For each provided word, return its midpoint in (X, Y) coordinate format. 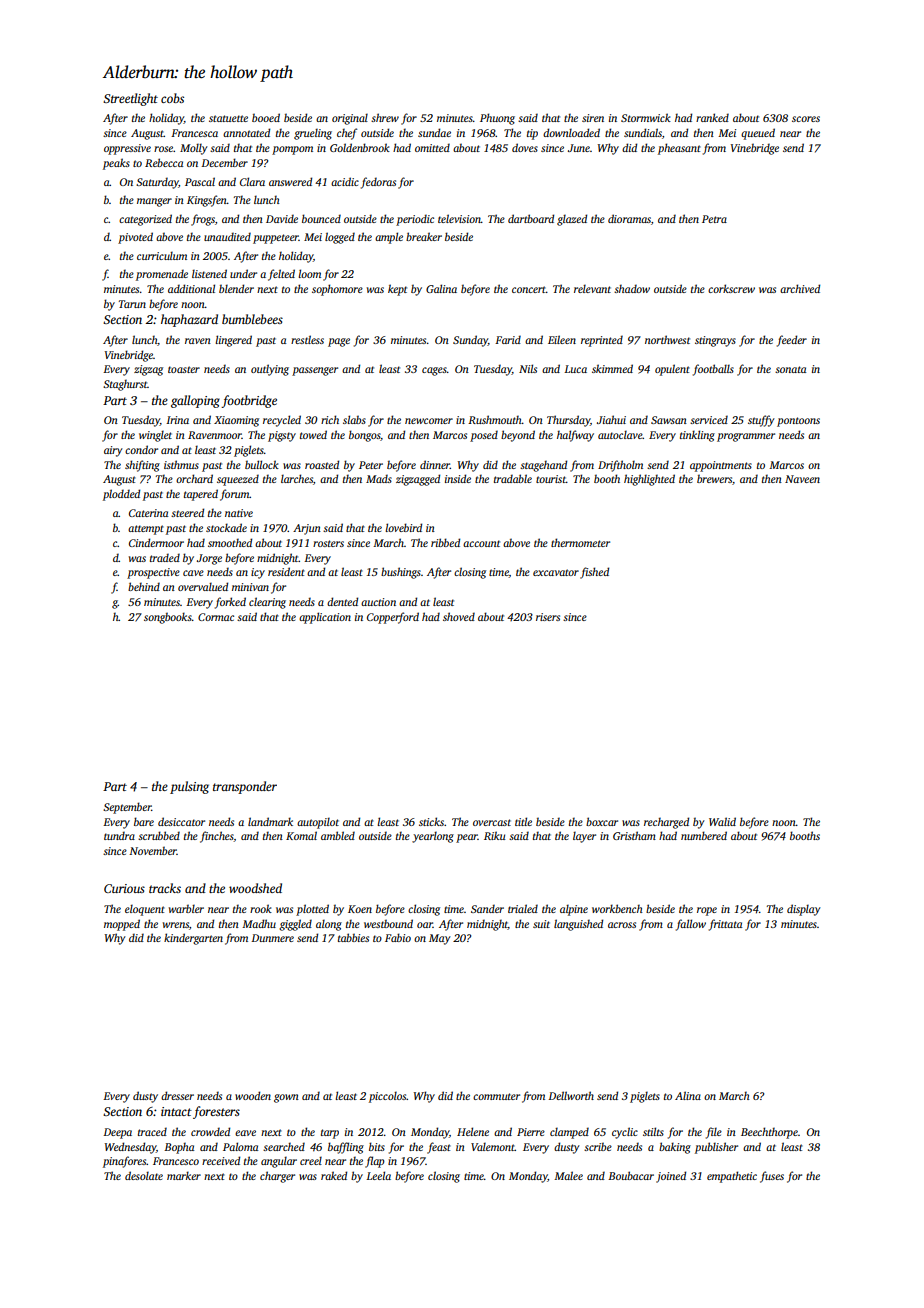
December (225, 162)
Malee (568, 1175)
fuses (772, 1177)
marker (184, 1175)
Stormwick (646, 117)
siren (593, 118)
